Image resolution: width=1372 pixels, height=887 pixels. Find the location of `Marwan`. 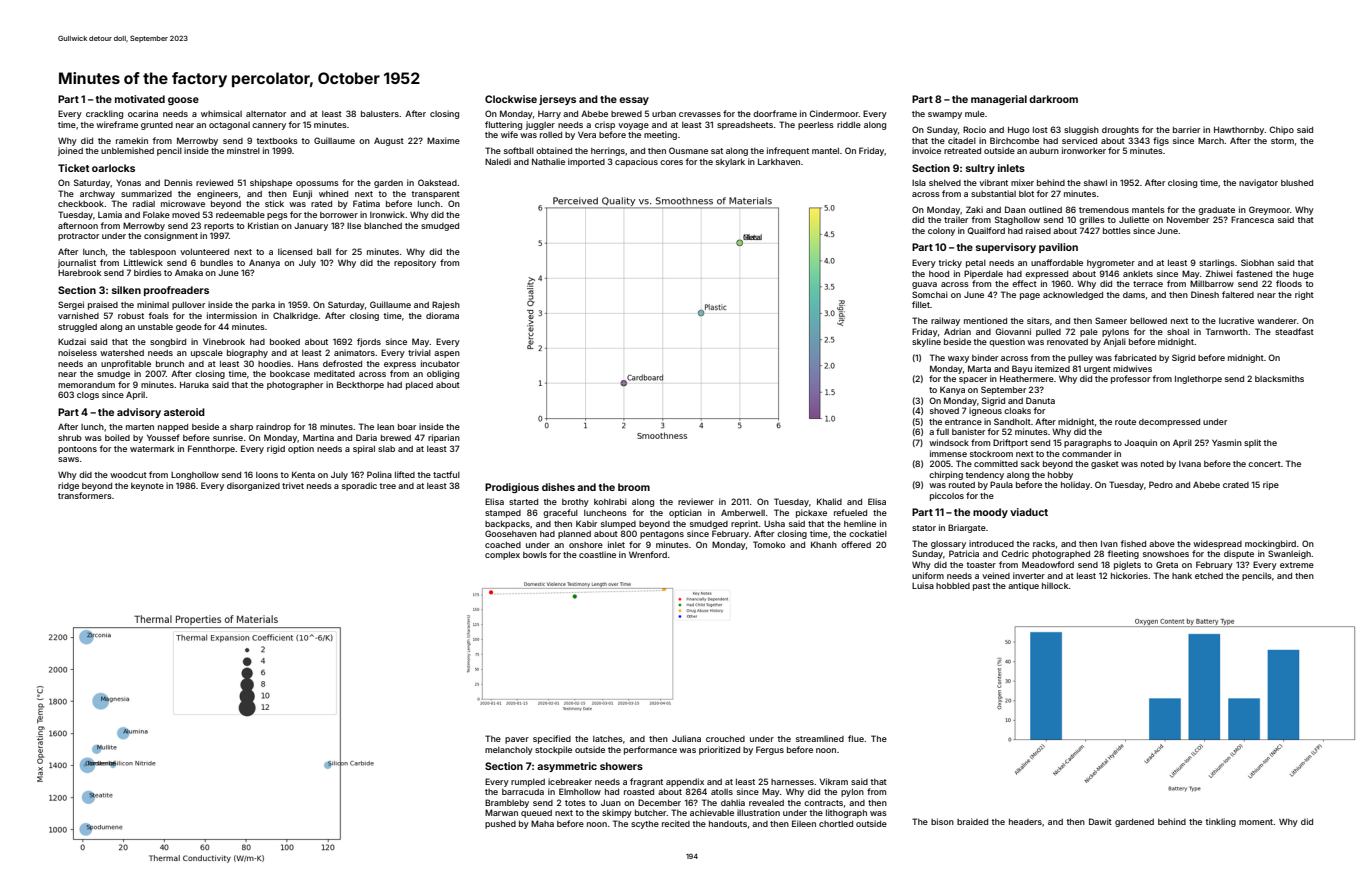

Marwan is located at coordinates (501, 812).
